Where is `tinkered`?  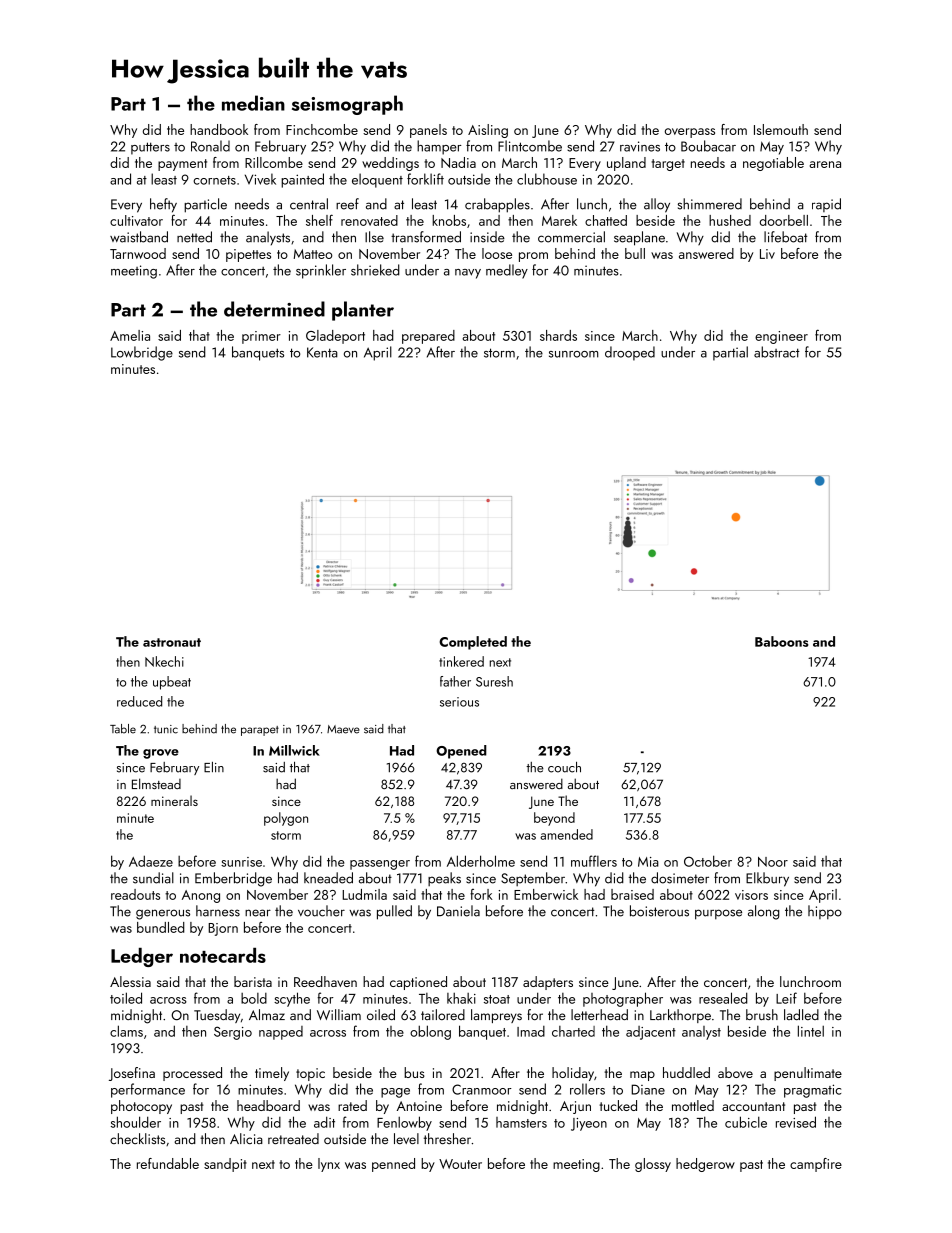
tinkered is located at coordinates (461, 661).
